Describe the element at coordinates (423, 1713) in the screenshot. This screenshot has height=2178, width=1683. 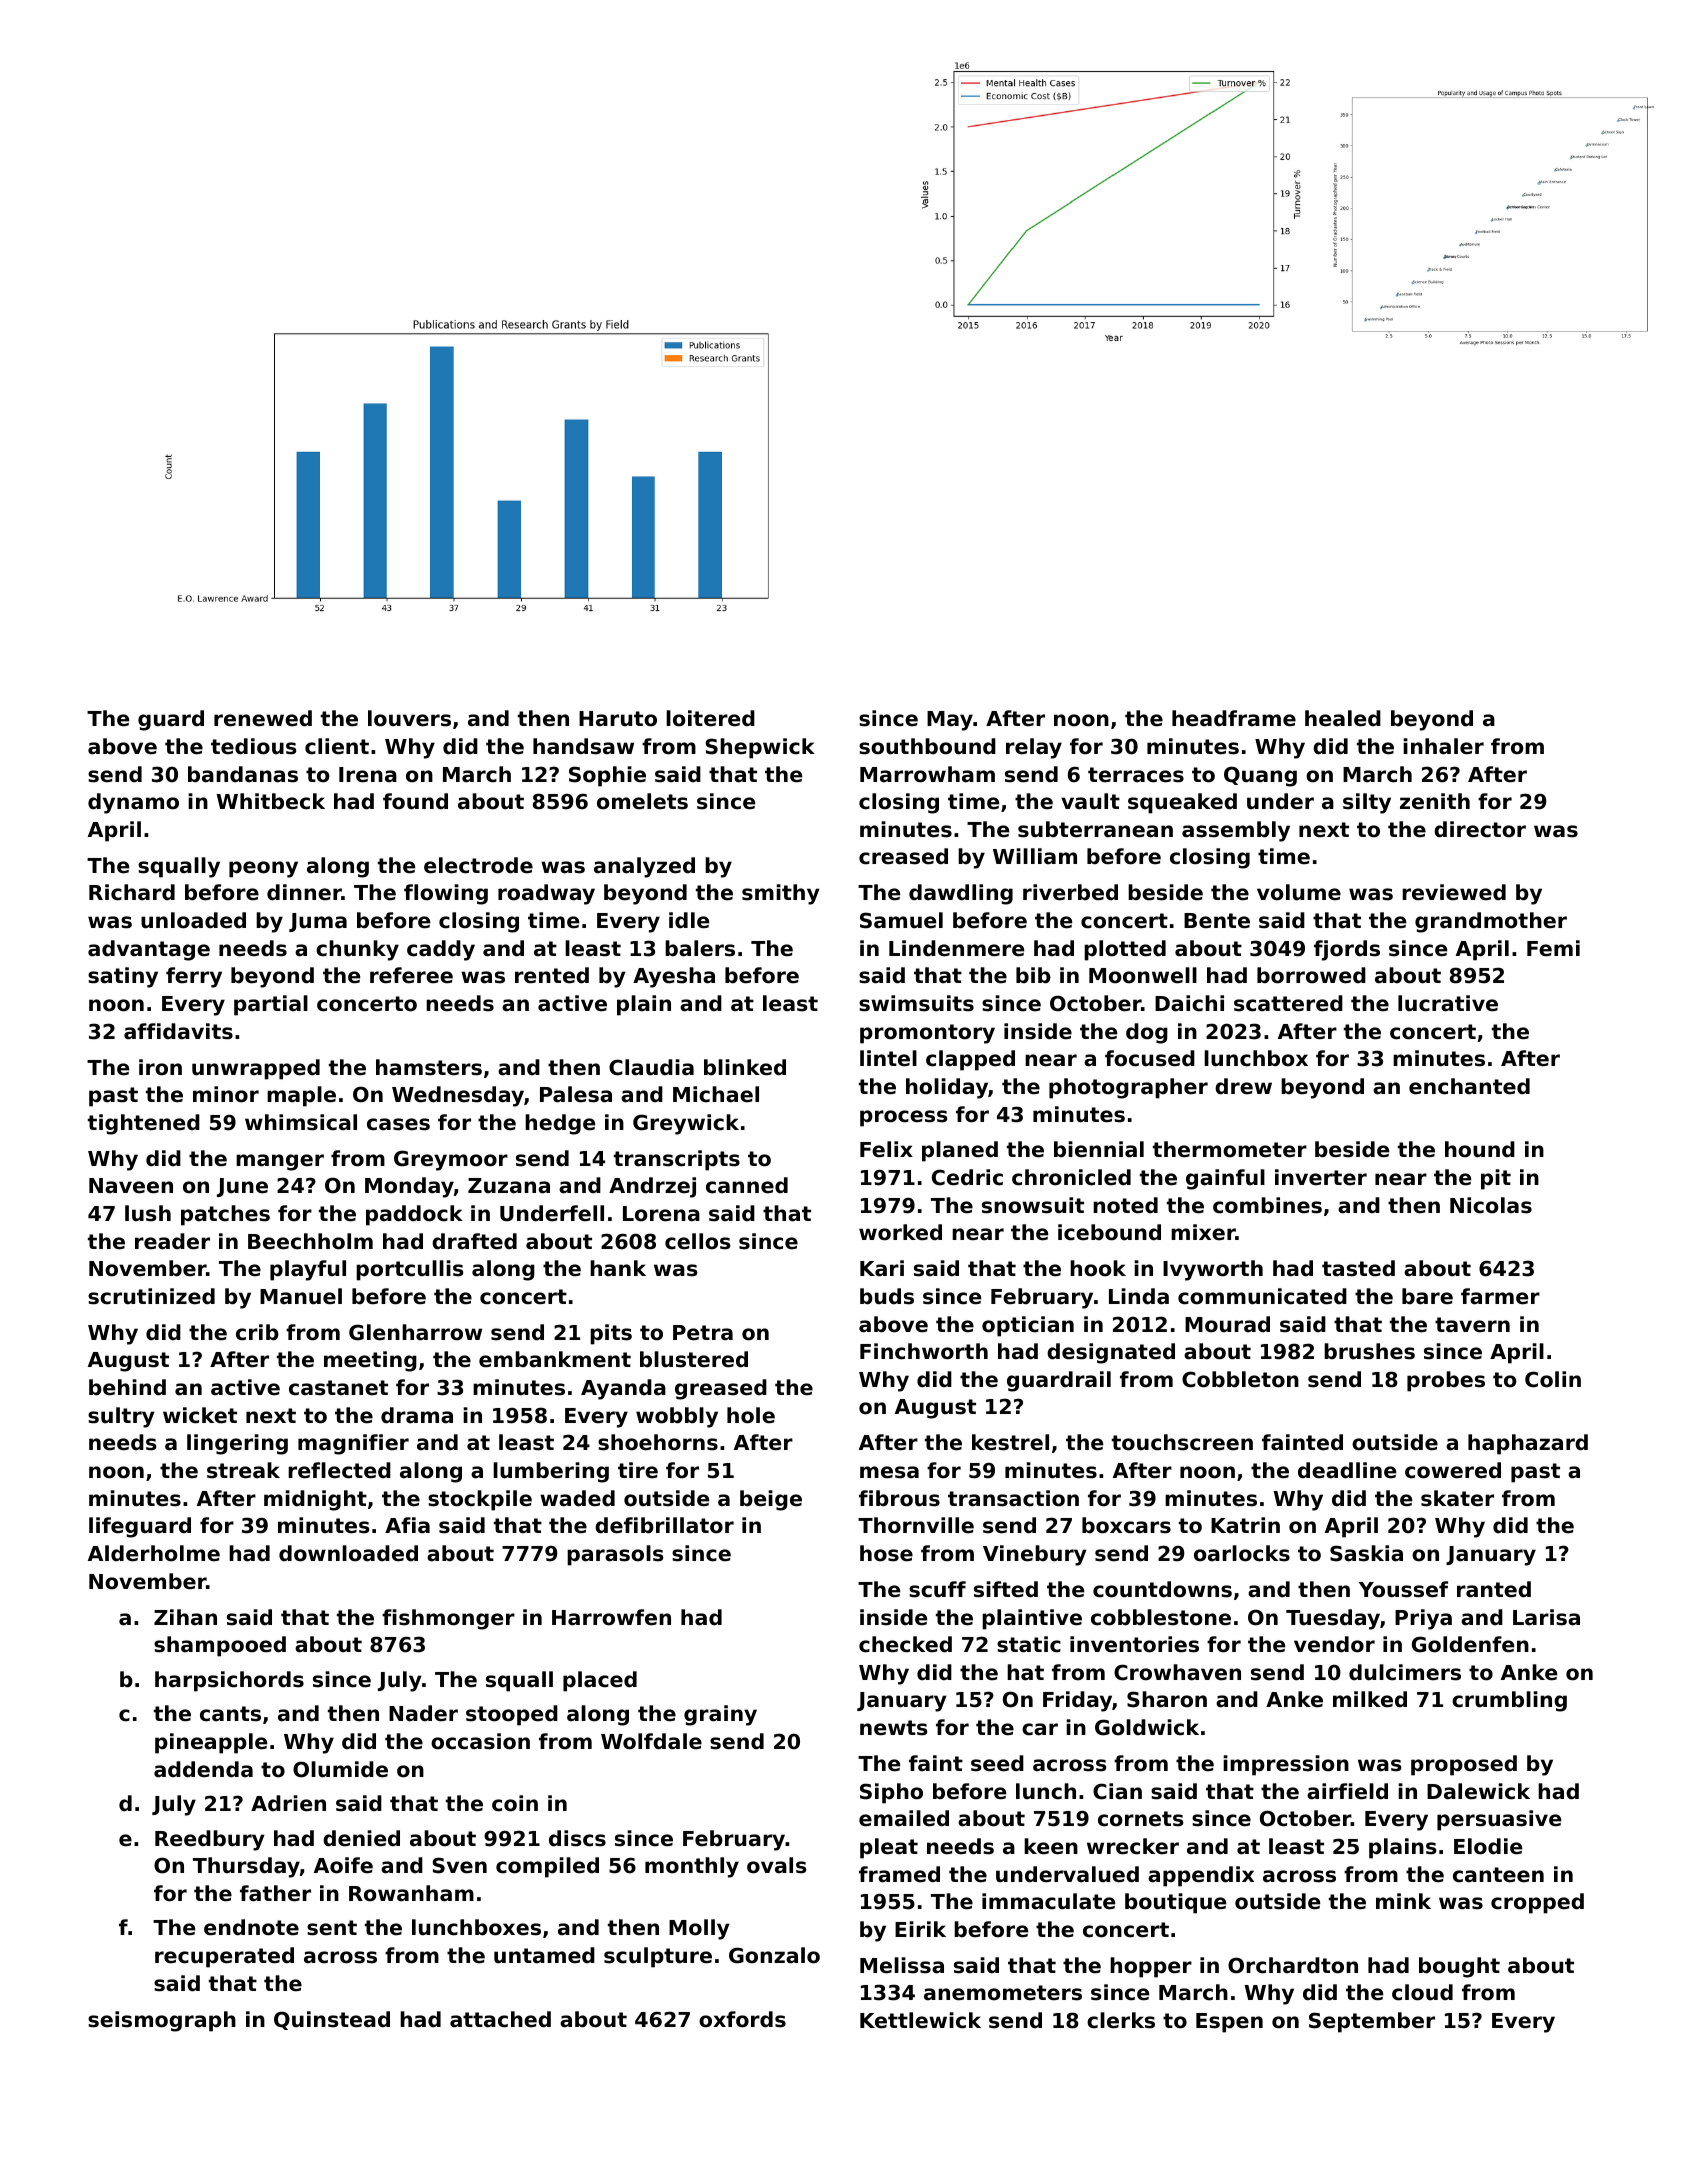
I see `Nader` at that location.
